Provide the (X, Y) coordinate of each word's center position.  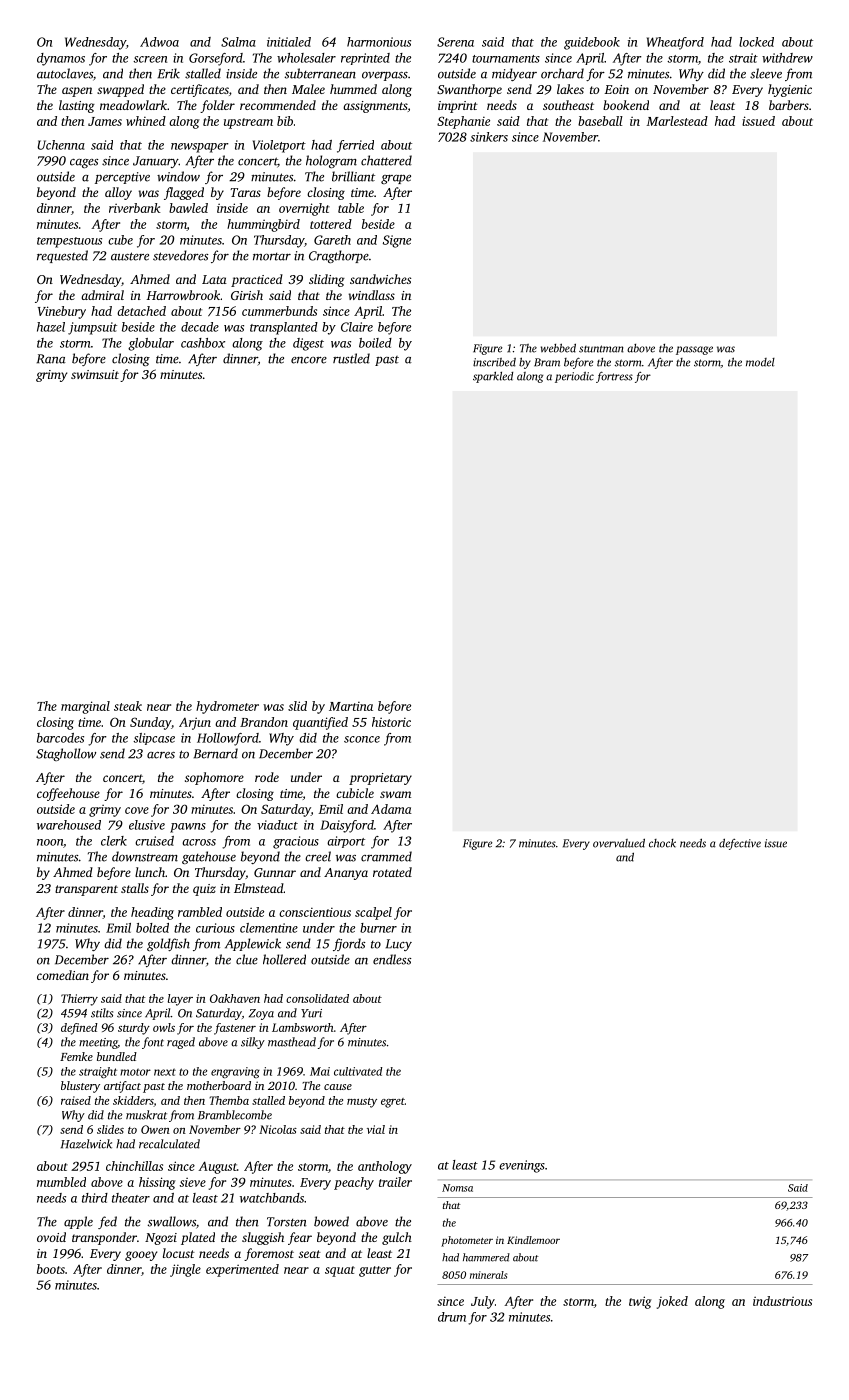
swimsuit (95, 374)
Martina (351, 706)
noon (50, 842)
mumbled (61, 1182)
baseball (600, 121)
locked (756, 42)
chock (662, 843)
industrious (782, 1301)
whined (146, 121)
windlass (372, 295)
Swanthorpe (469, 90)
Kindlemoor (533, 1240)
